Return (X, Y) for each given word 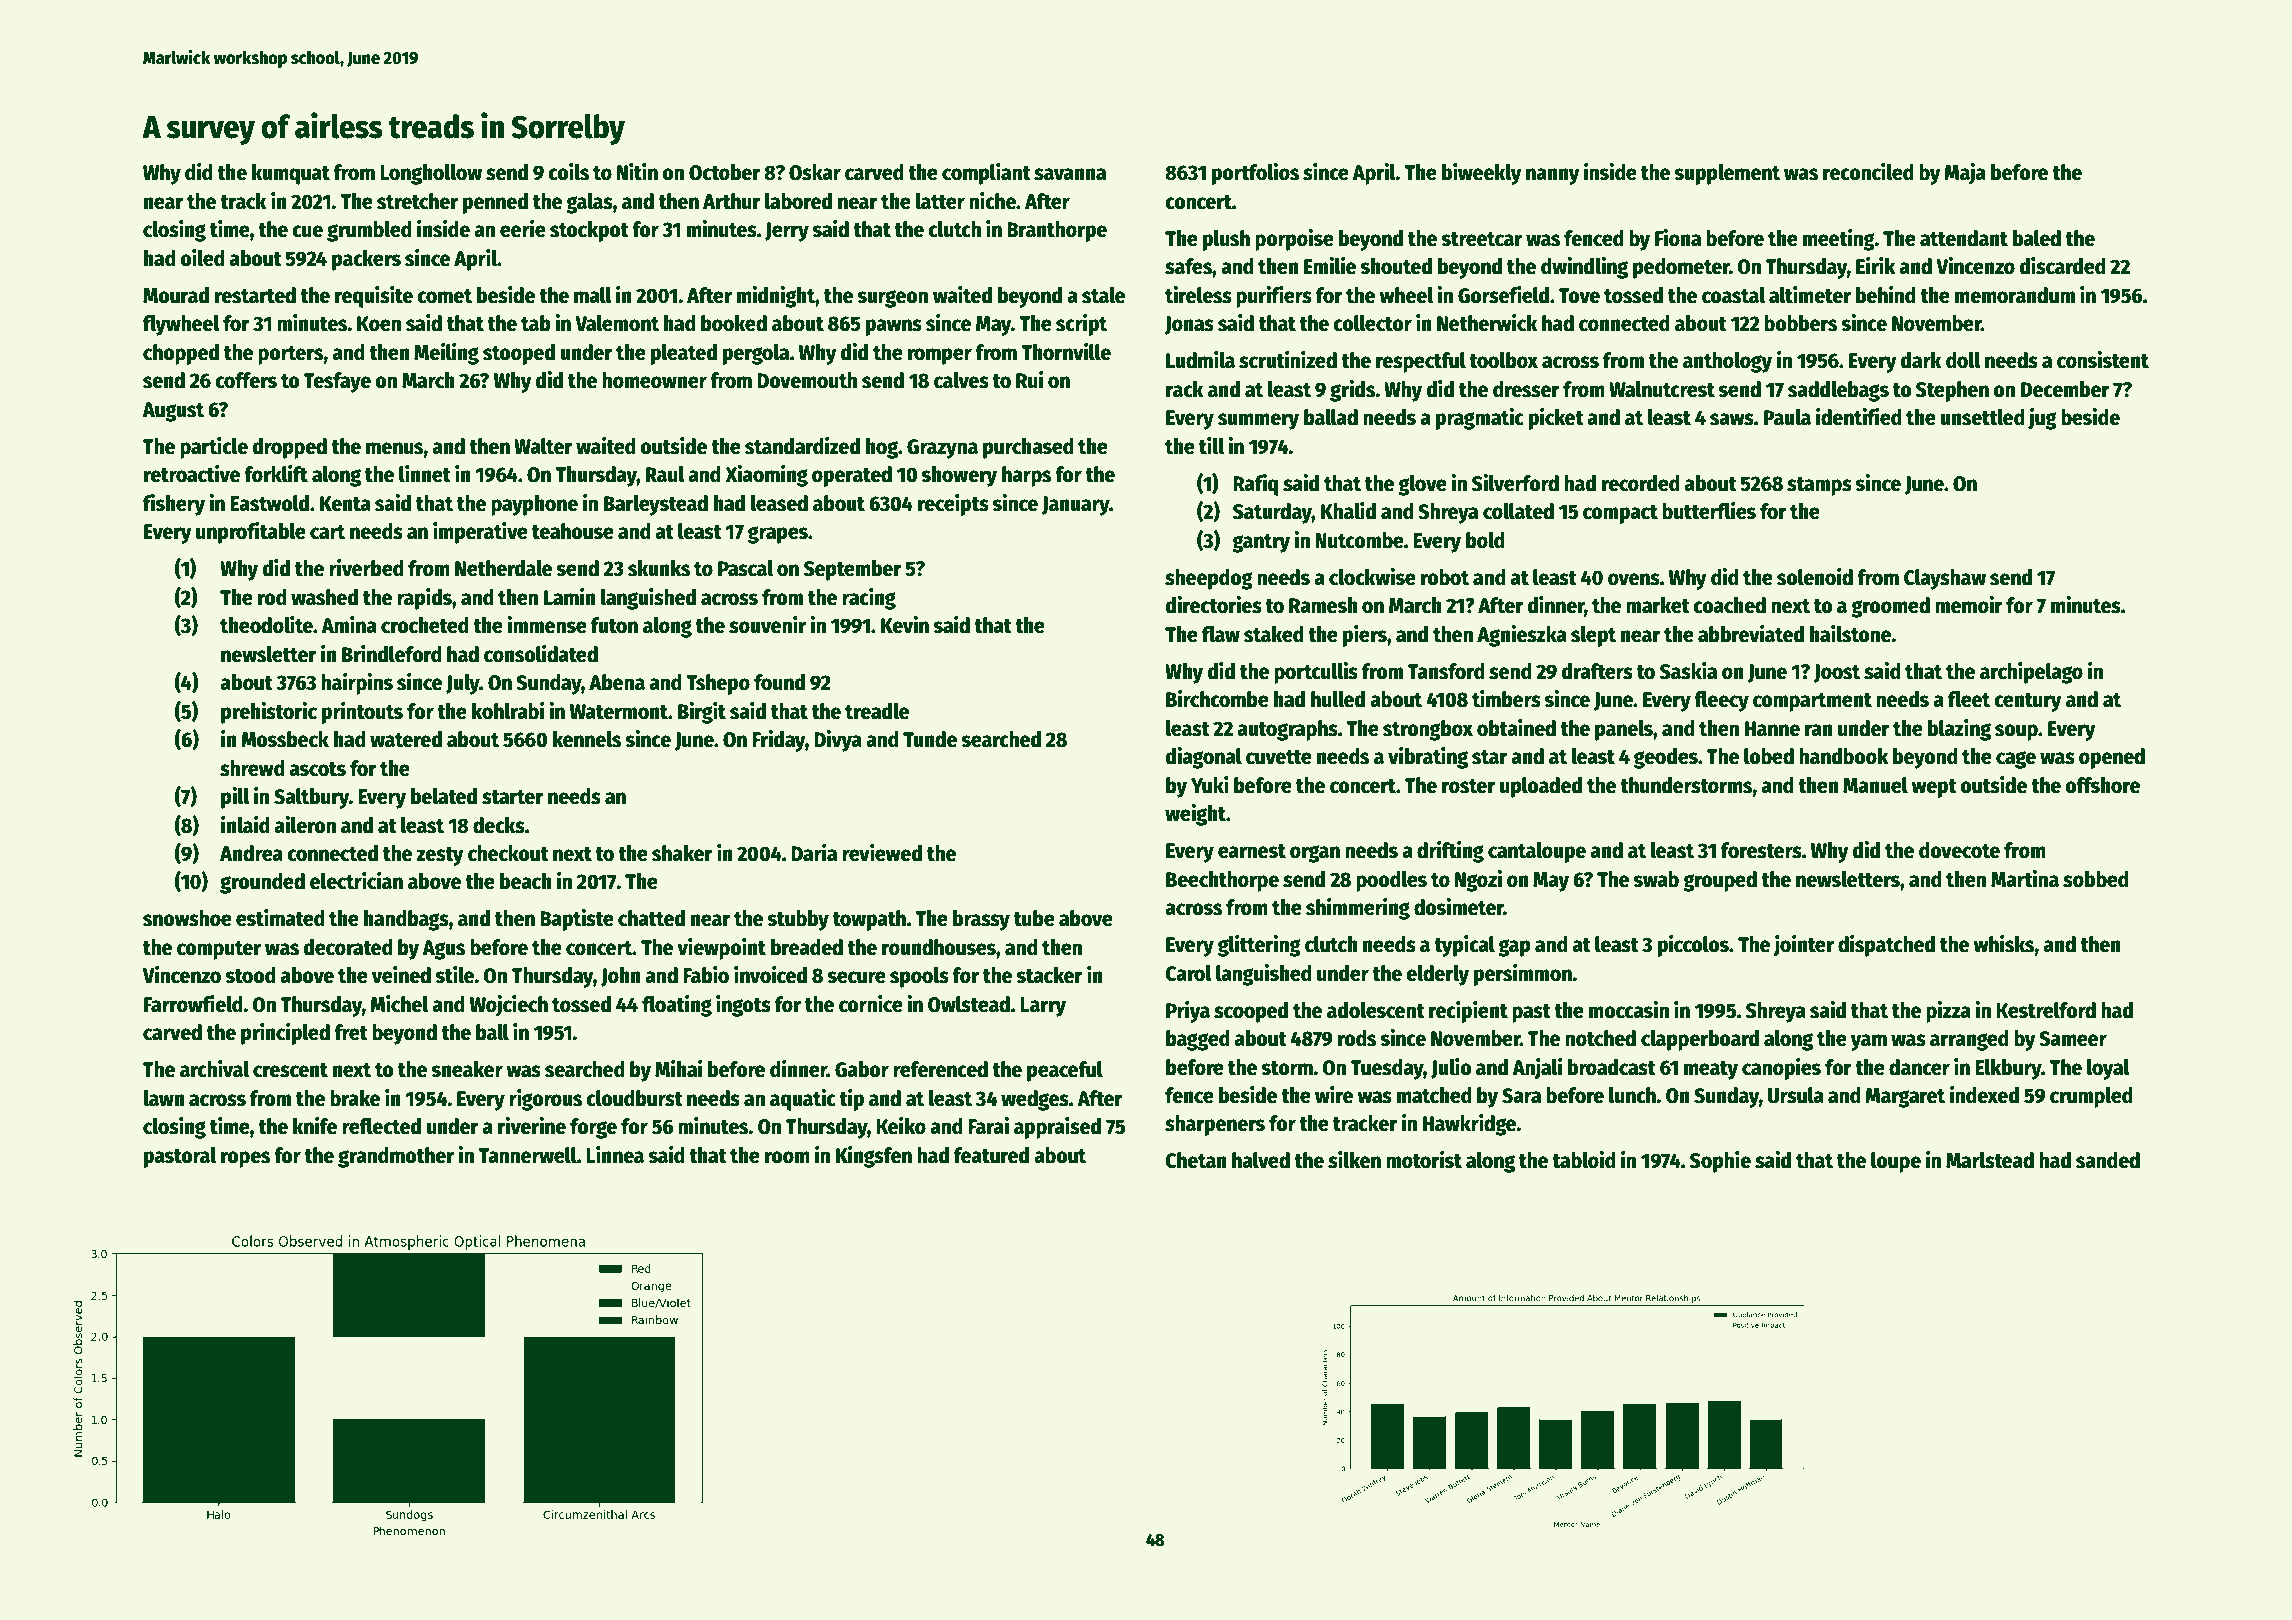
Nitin (637, 172)
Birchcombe (1217, 699)
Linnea (615, 1155)
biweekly (1482, 174)
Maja (1965, 174)
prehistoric (269, 713)
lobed (1769, 756)
